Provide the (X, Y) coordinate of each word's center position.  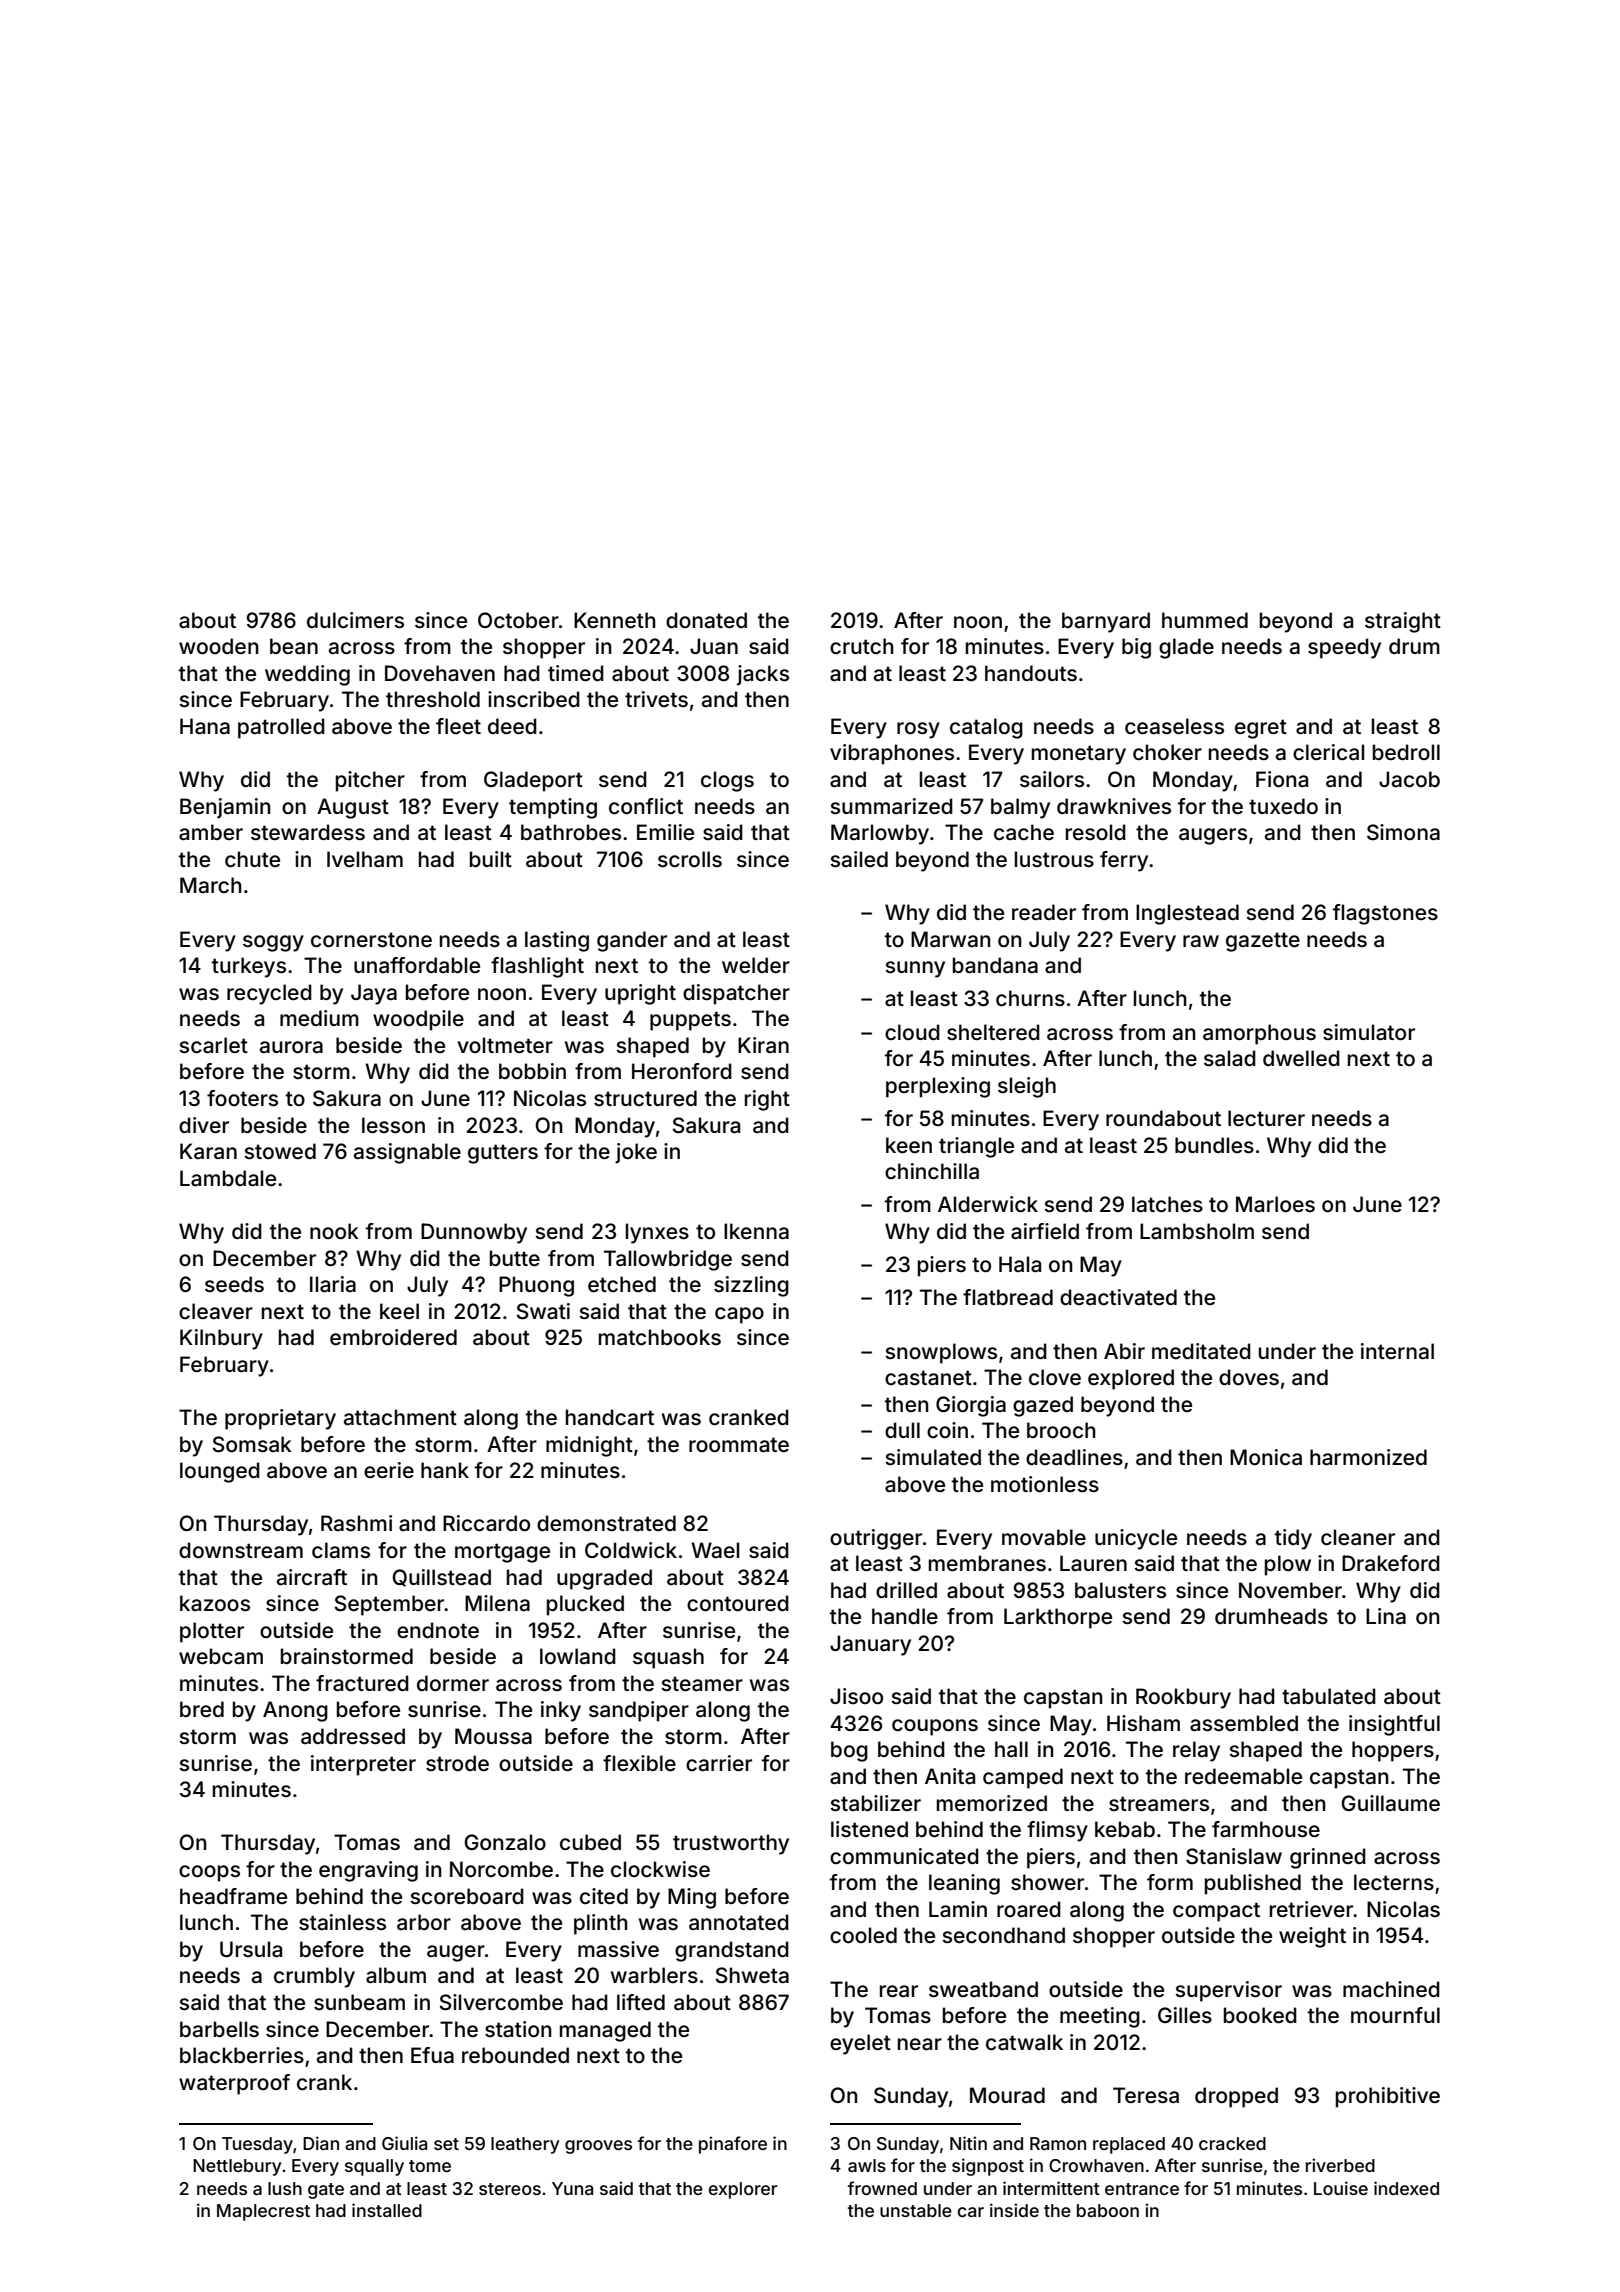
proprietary (280, 1419)
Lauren (1093, 1563)
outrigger (876, 1539)
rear (899, 1991)
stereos (510, 2189)
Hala (1020, 1264)
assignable (407, 1153)
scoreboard (467, 1896)
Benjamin (225, 808)
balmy (1020, 808)
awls (867, 2165)
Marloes (1275, 1204)
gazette (1263, 942)
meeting (1100, 2017)
